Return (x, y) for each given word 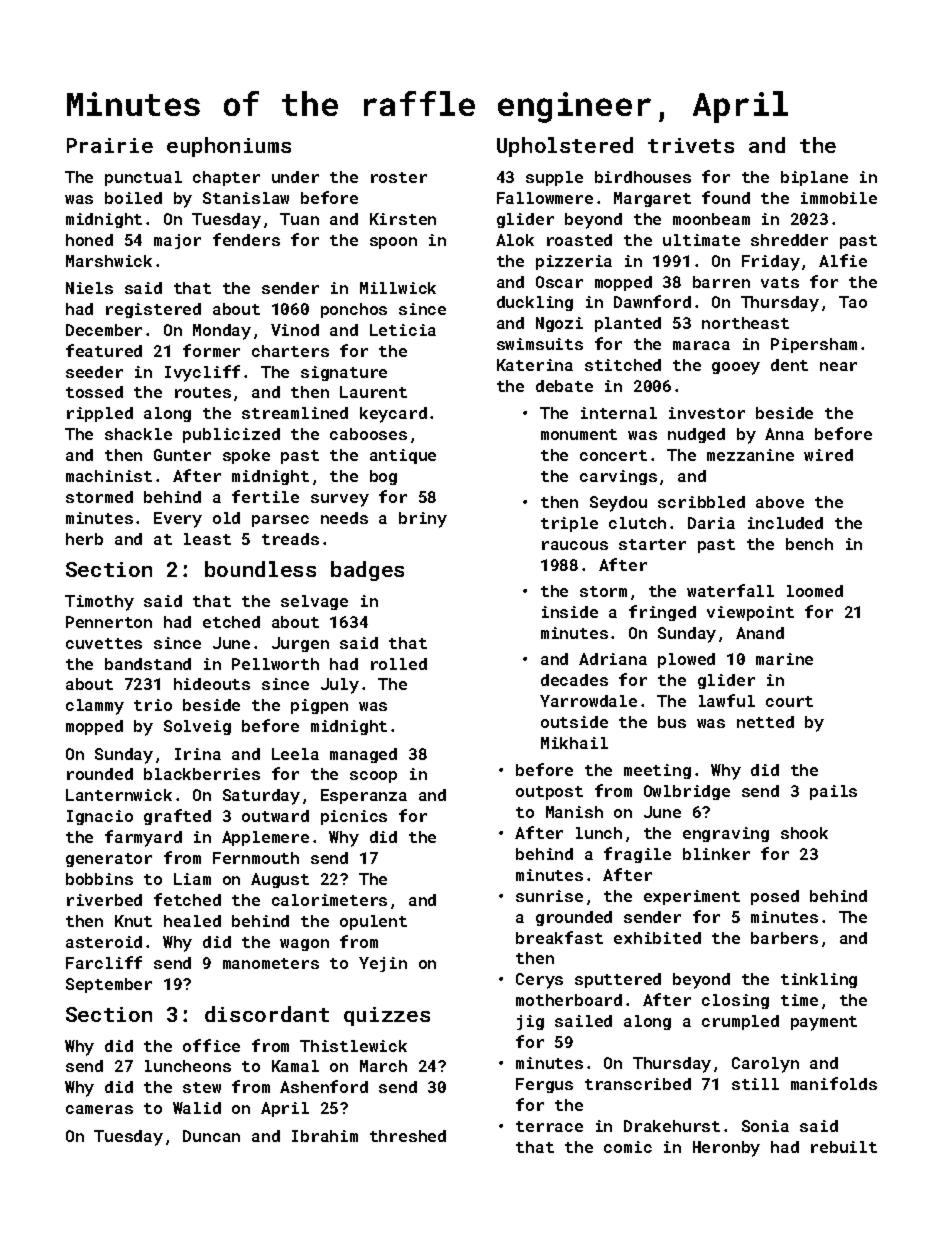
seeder (94, 372)
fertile (265, 496)
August (280, 880)
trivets (691, 145)
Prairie (110, 145)
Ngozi (559, 324)
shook (804, 833)
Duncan (211, 1136)
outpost (549, 793)
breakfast (559, 937)
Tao (853, 302)
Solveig (197, 727)
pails (833, 792)
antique (403, 456)
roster (399, 177)
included (785, 523)
